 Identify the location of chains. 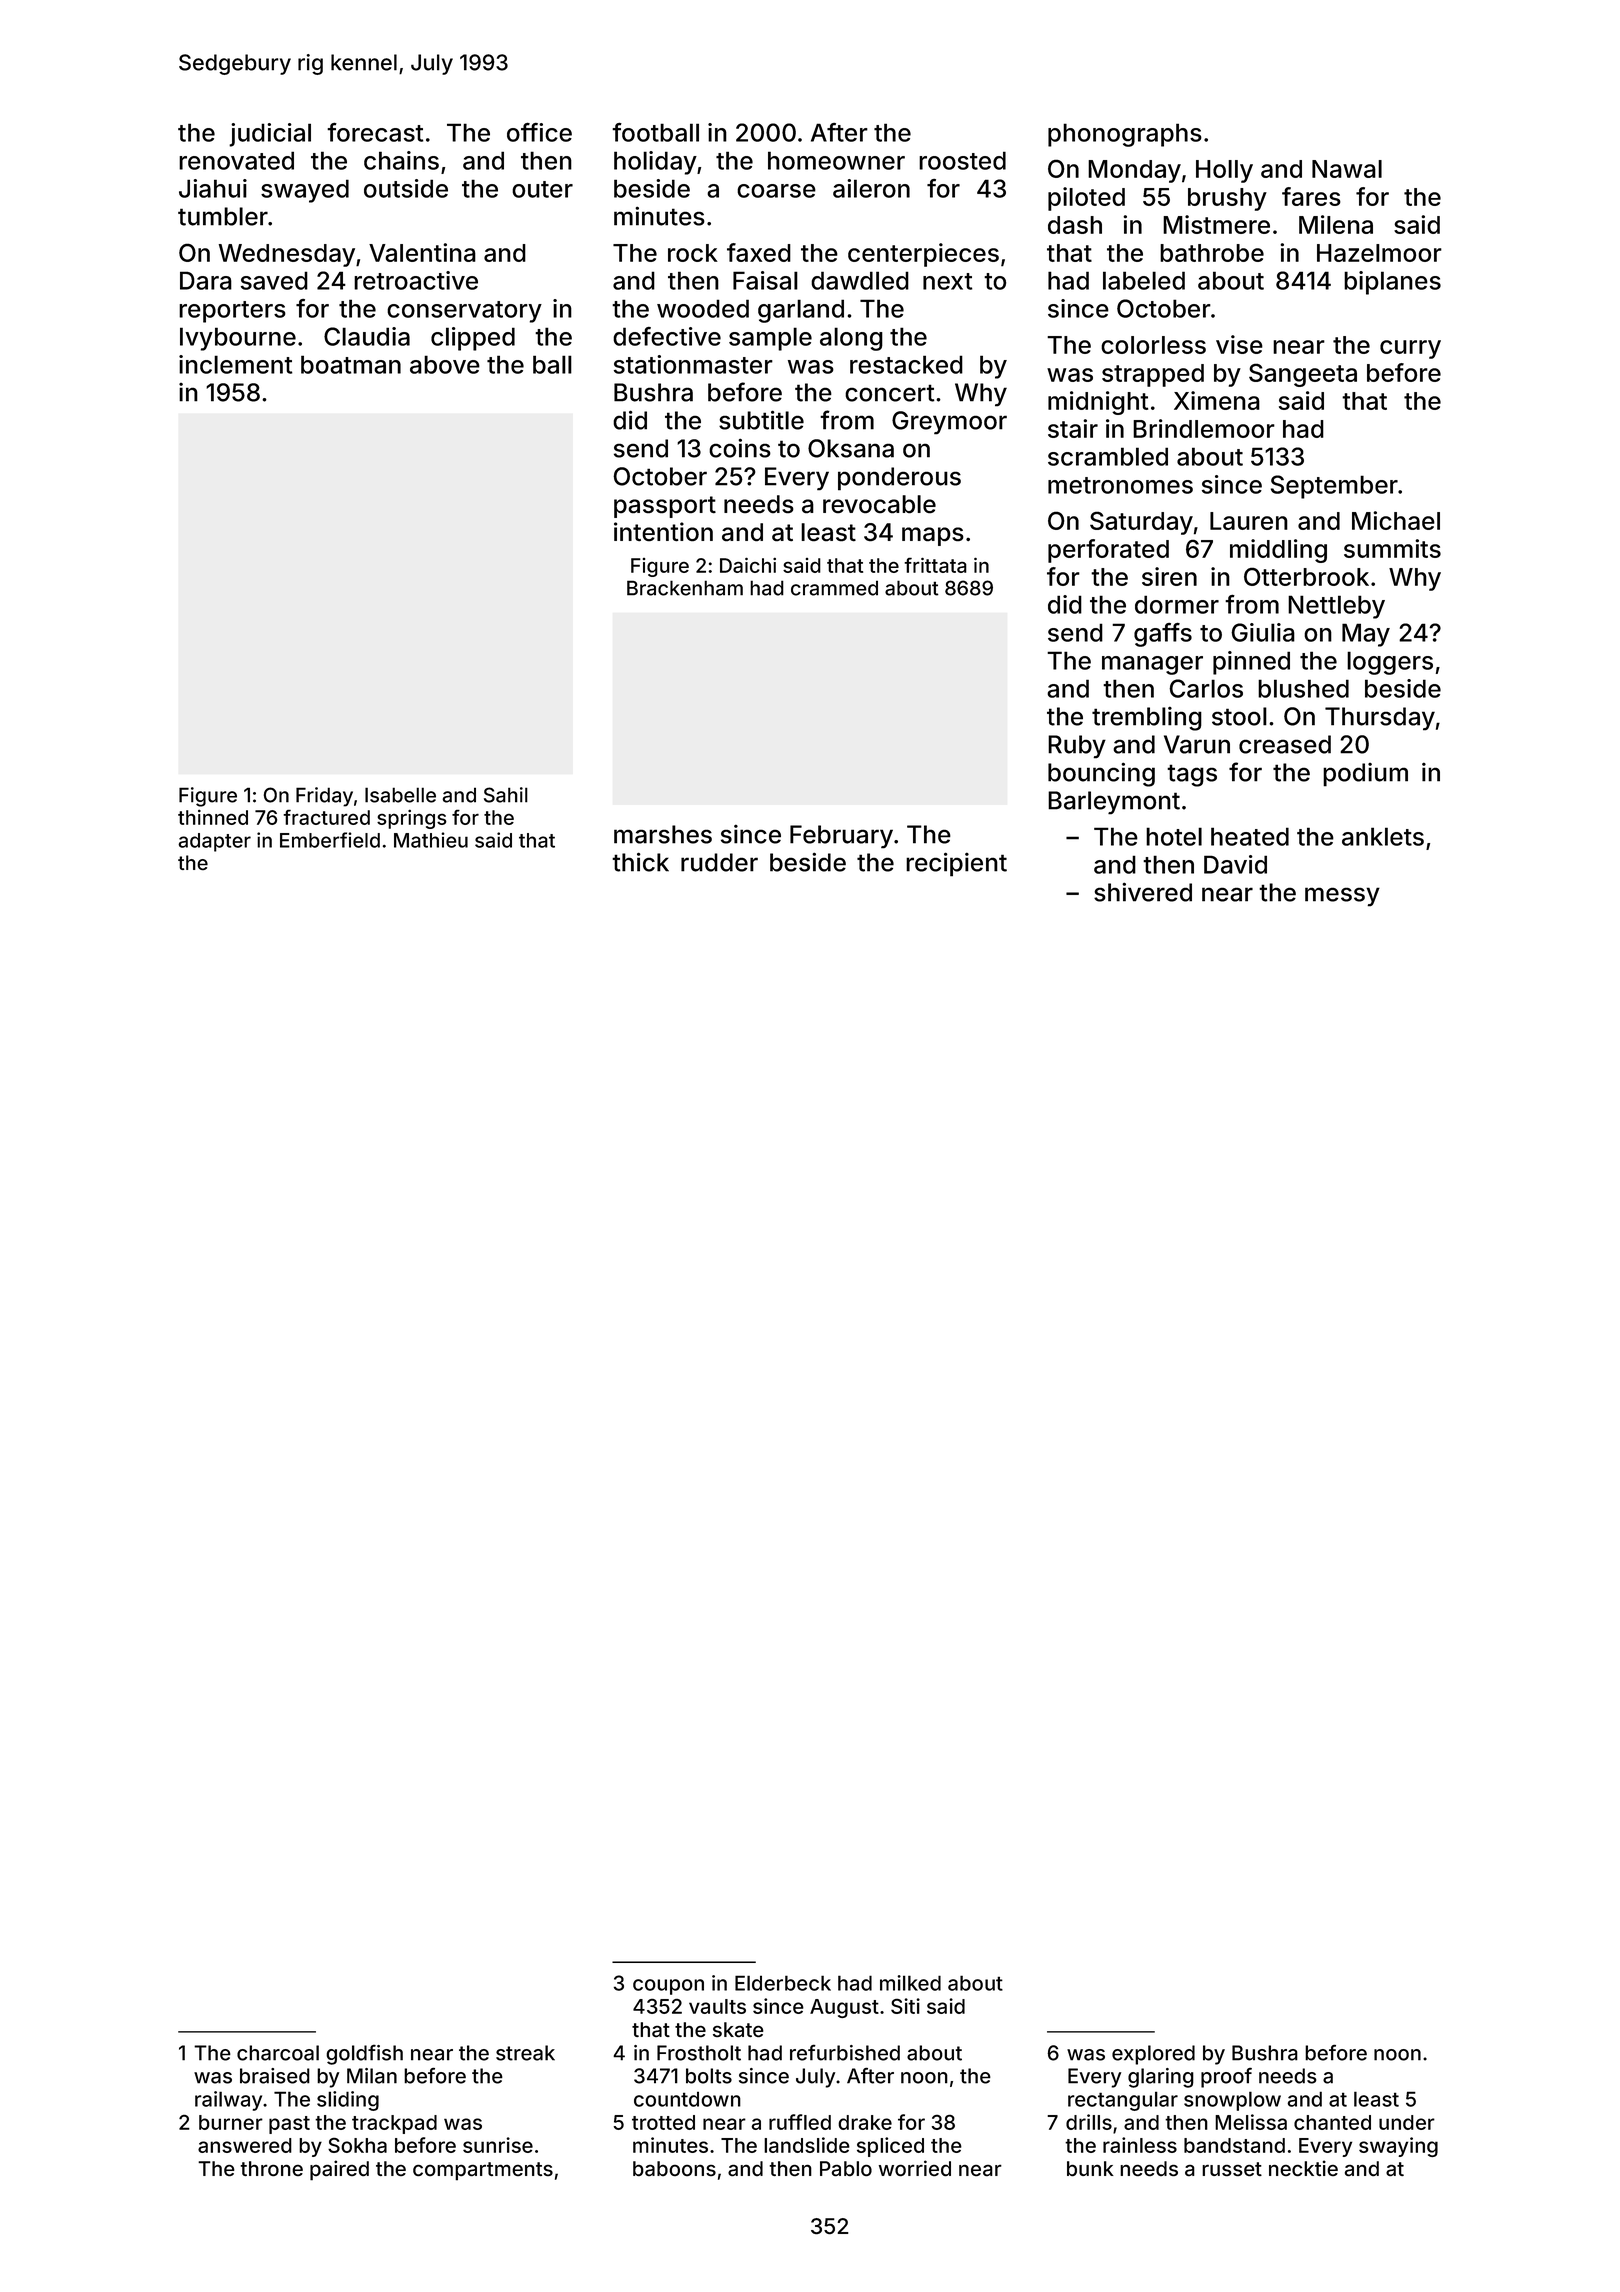
(401, 160).
